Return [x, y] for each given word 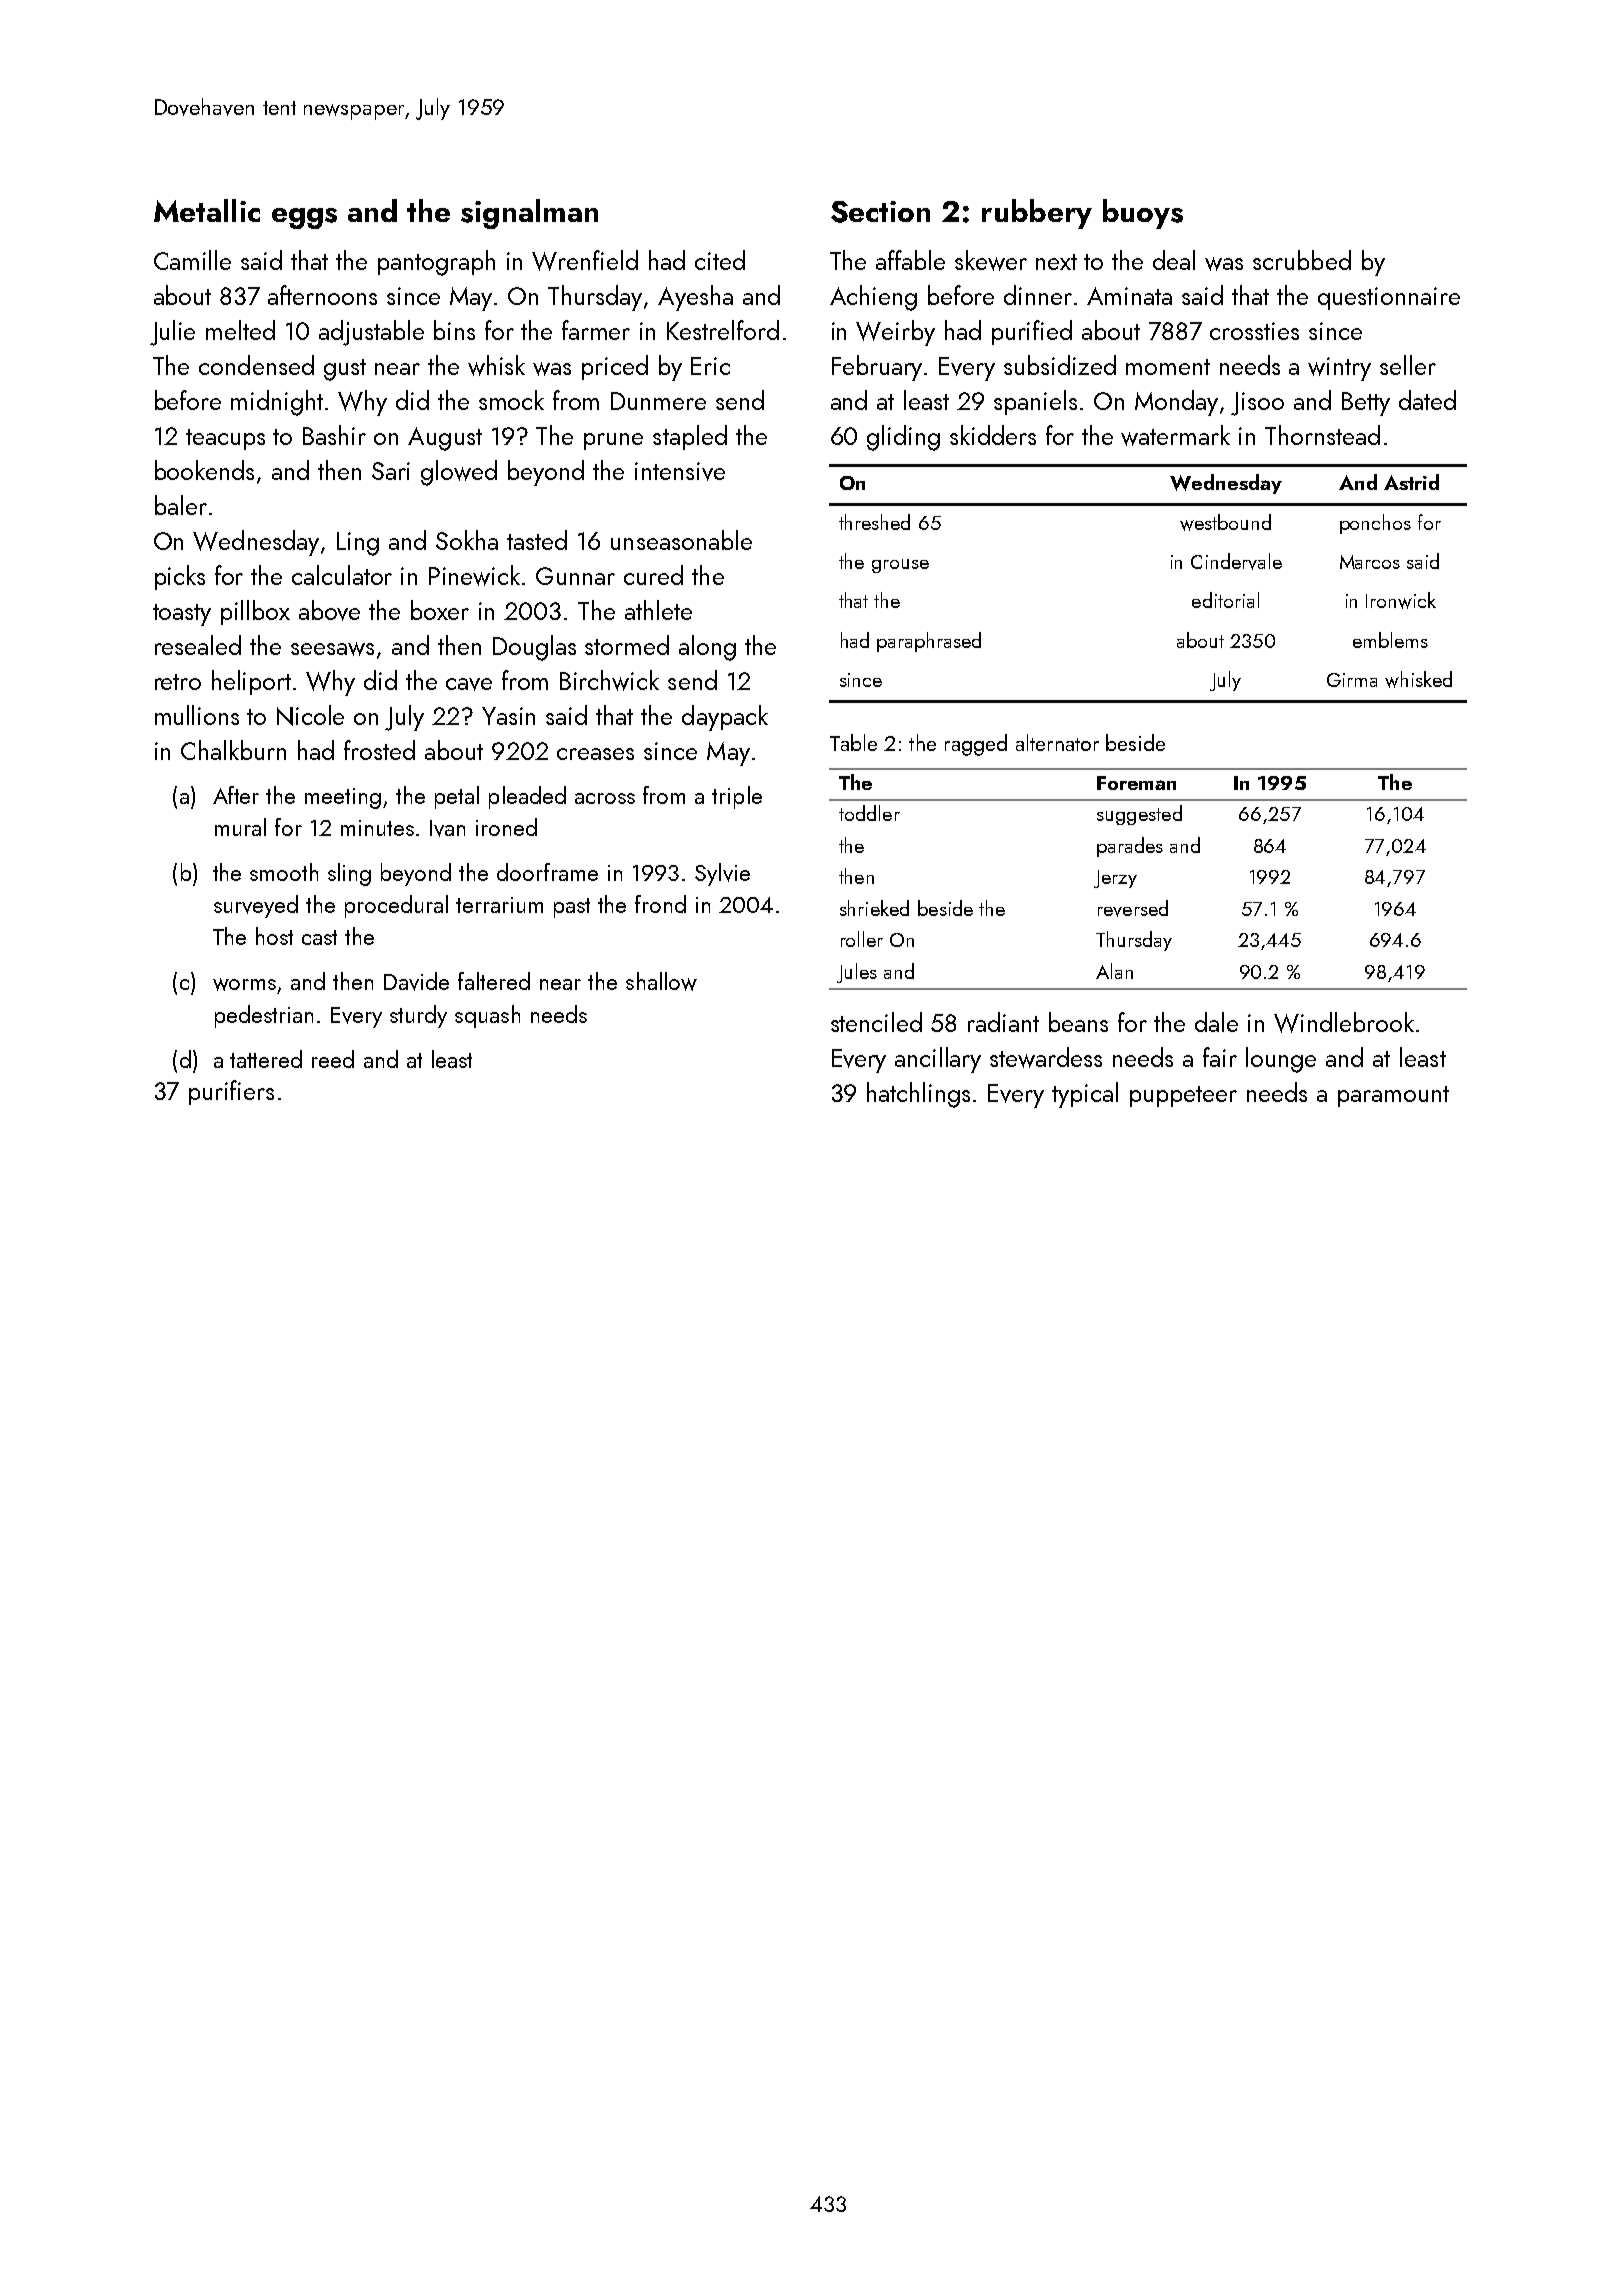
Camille [192, 260]
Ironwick [1401, 600]
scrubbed [1302, 260]
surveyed [256, 906]
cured [653, 575]
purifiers [231, 1092]
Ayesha [695, 298]
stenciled [876, 1022]
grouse [900, 566]
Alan [1114, 971]
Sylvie [722, 874]
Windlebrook [1344, 1022]
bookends [204, 470]
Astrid [1411, 482]
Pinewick [474, 575]
